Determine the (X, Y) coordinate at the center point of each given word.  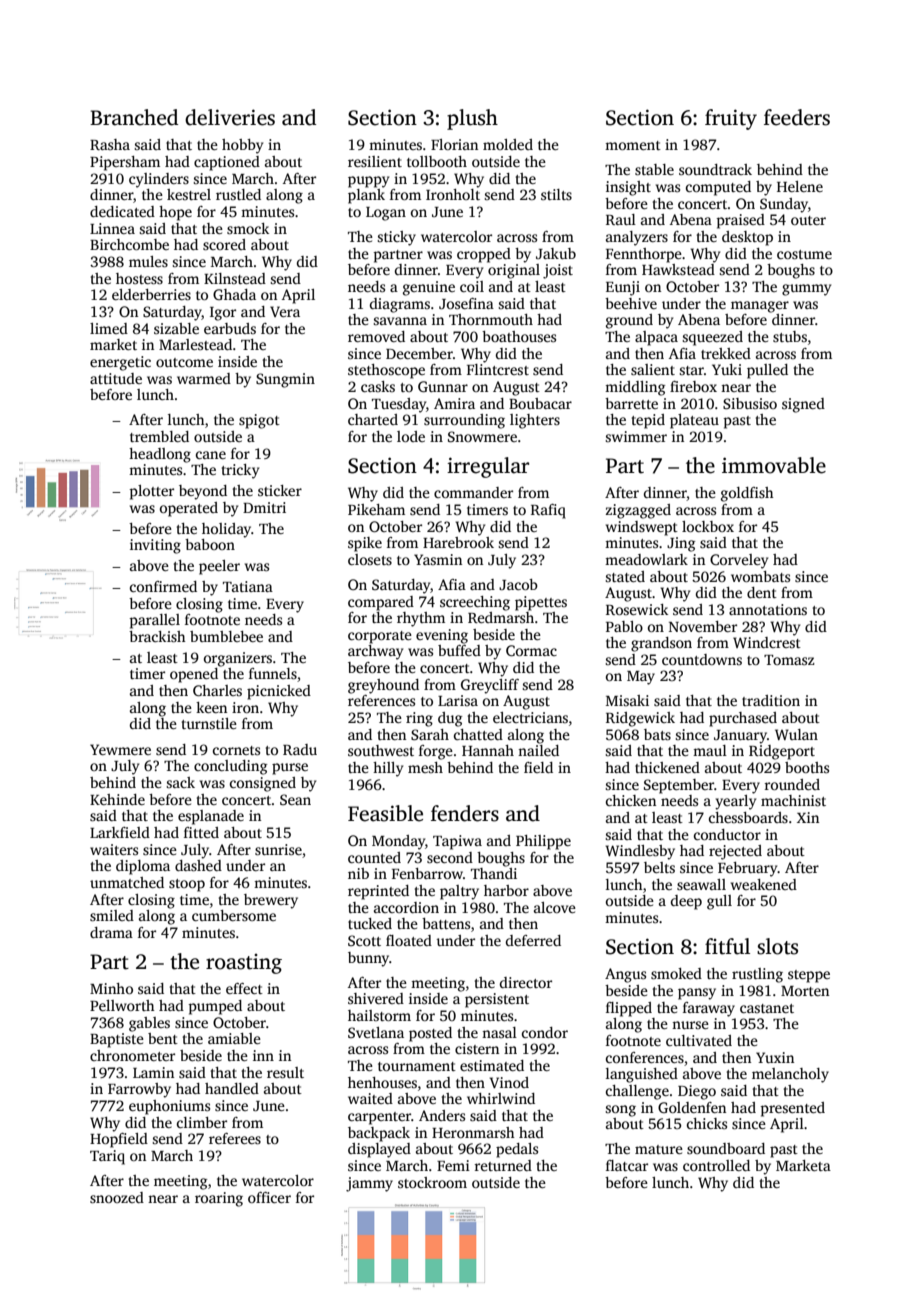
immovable (774, 465)
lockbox (708, 526)
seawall (701, 884)
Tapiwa (457, 842)
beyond (203, 492)
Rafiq (548, 511)
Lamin (153, 1072)
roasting (244, 964)
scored (224, 244)
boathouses (519, 336)
